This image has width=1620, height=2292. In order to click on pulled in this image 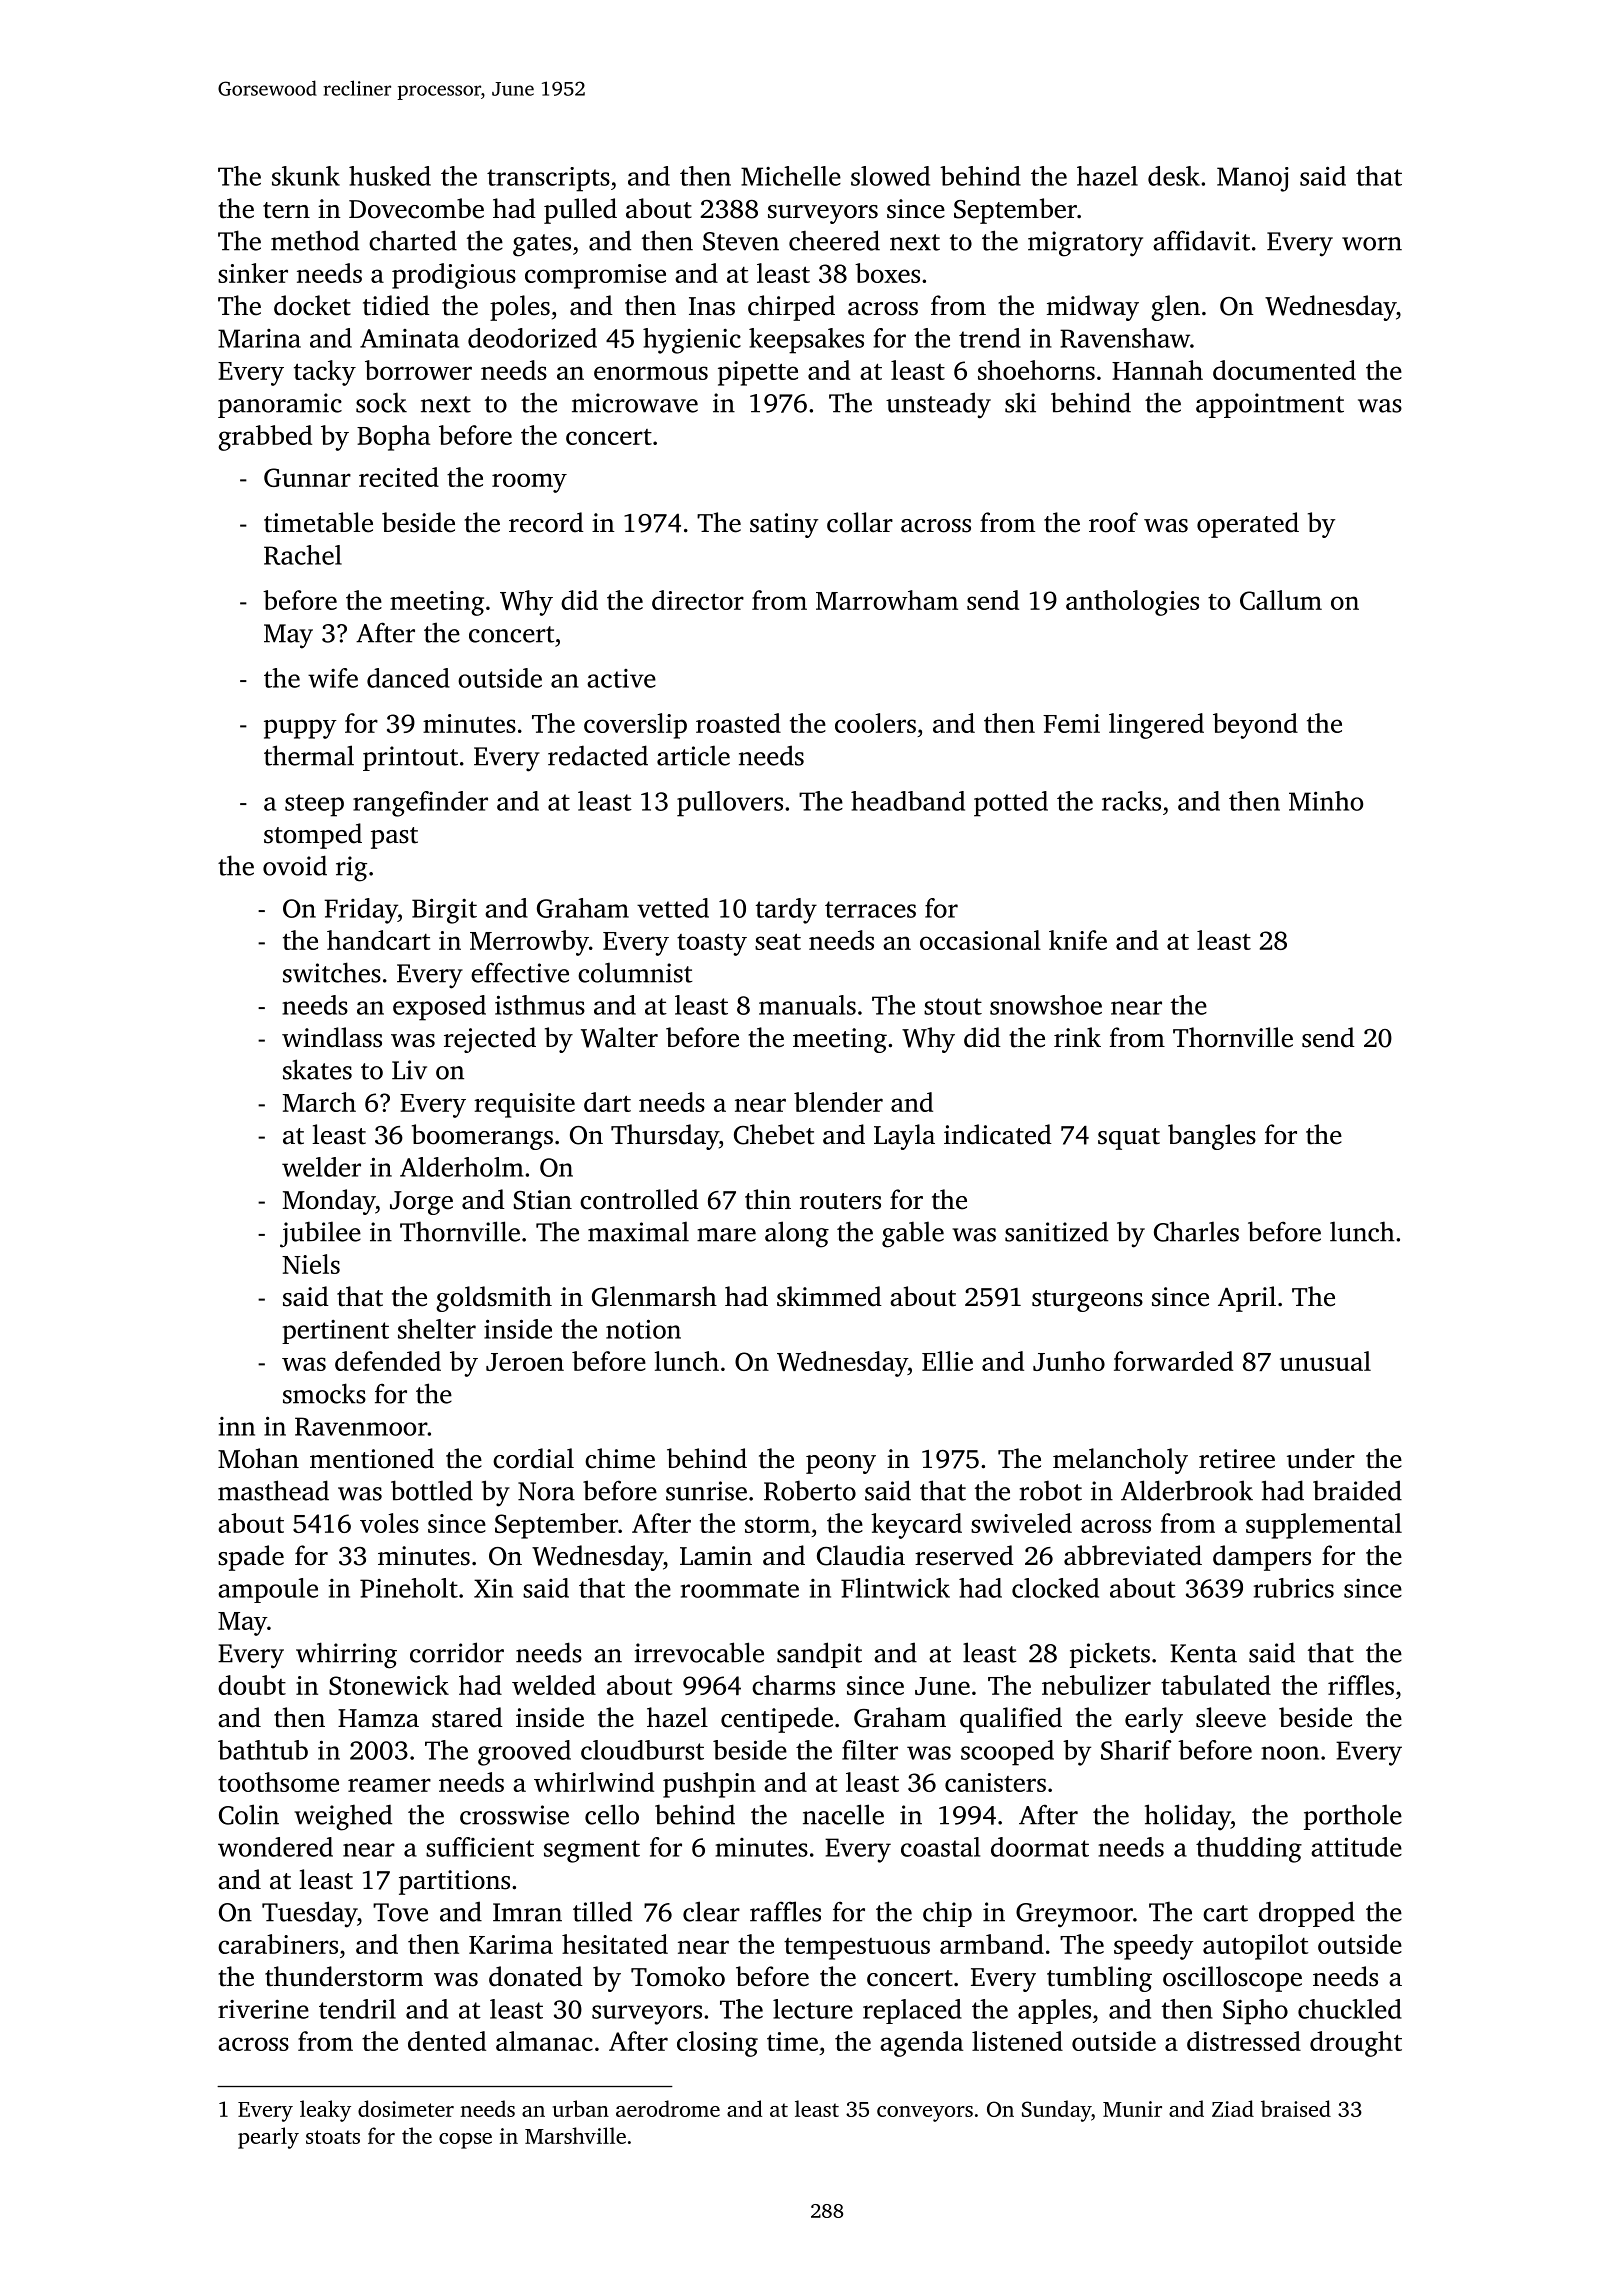, I will do `click(580, 211)`.
